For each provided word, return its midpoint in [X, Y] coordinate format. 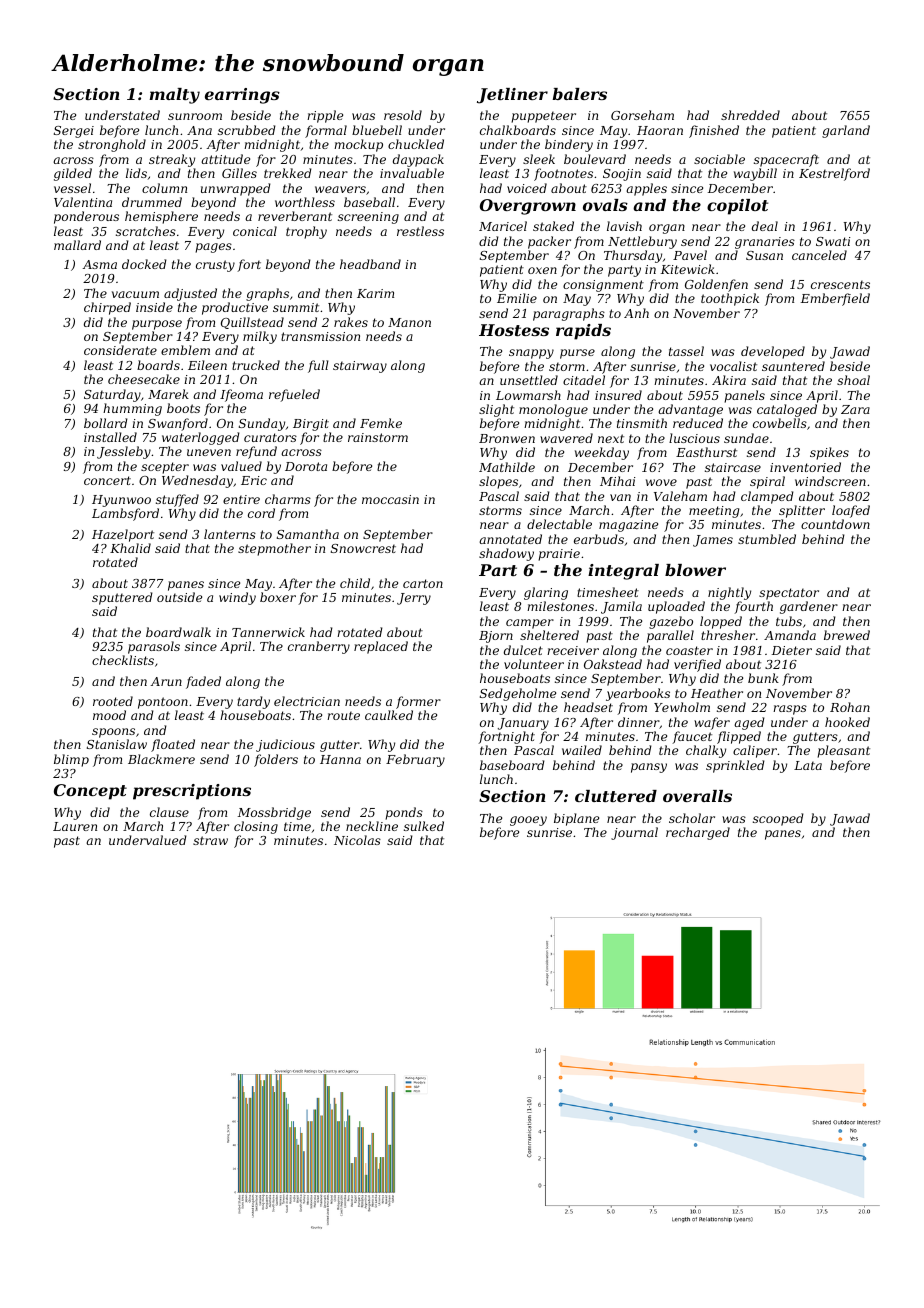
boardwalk [178, 632]
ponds [404, 813]
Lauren [75, 826]
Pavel [690, 255]
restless [420, 231]
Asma [99, 264]
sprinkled [735, 766]
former [418, 702]
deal [765, 226]
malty [175, 96]
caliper [755, 751]
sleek [539, 159]
